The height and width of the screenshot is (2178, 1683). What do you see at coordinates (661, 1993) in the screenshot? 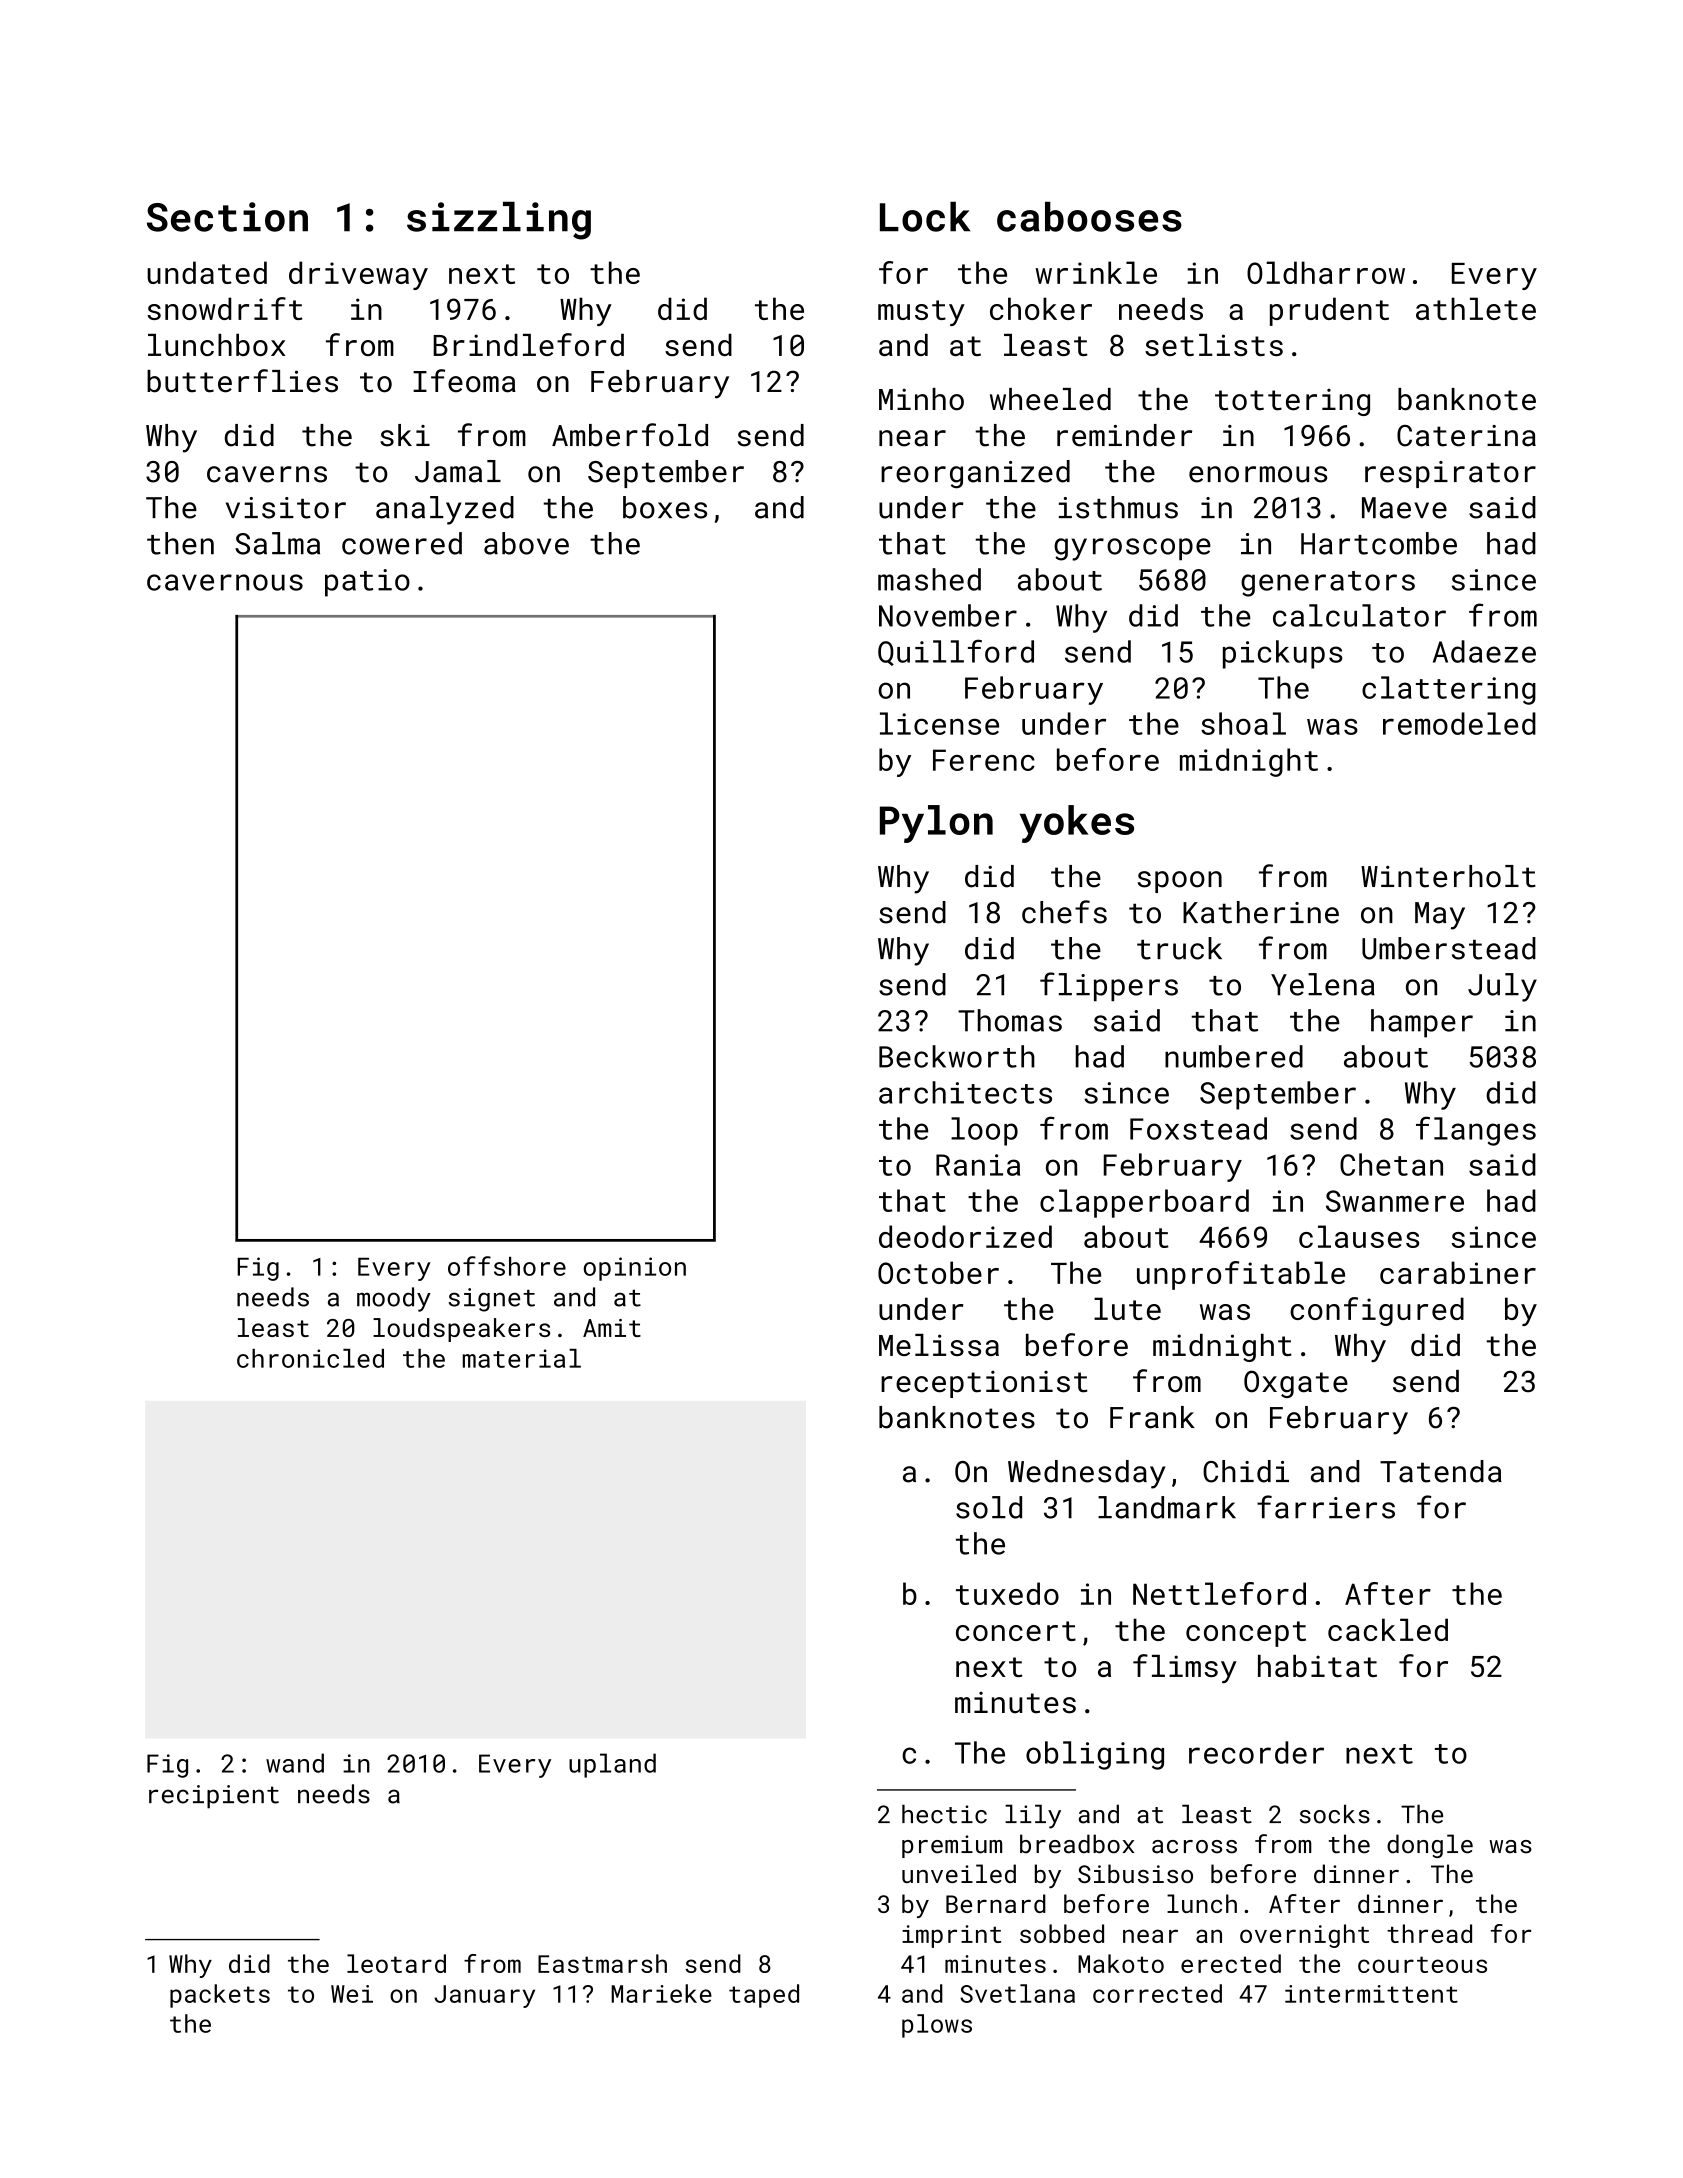
I see `Marieke` at bounding box center [661, 1993].
